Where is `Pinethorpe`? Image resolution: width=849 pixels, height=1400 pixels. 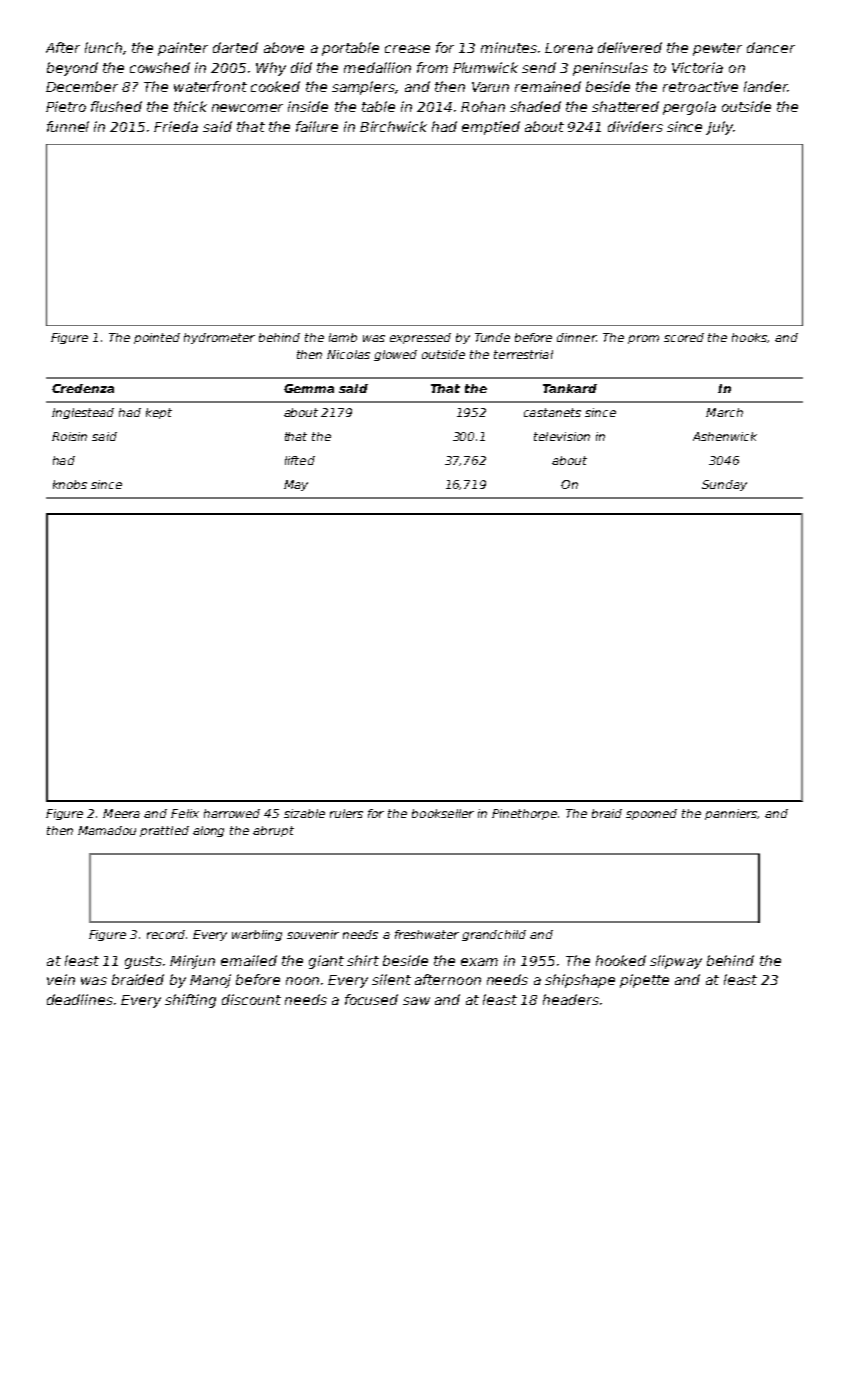
Pinethorpe is located at coordinates (524, 814).
